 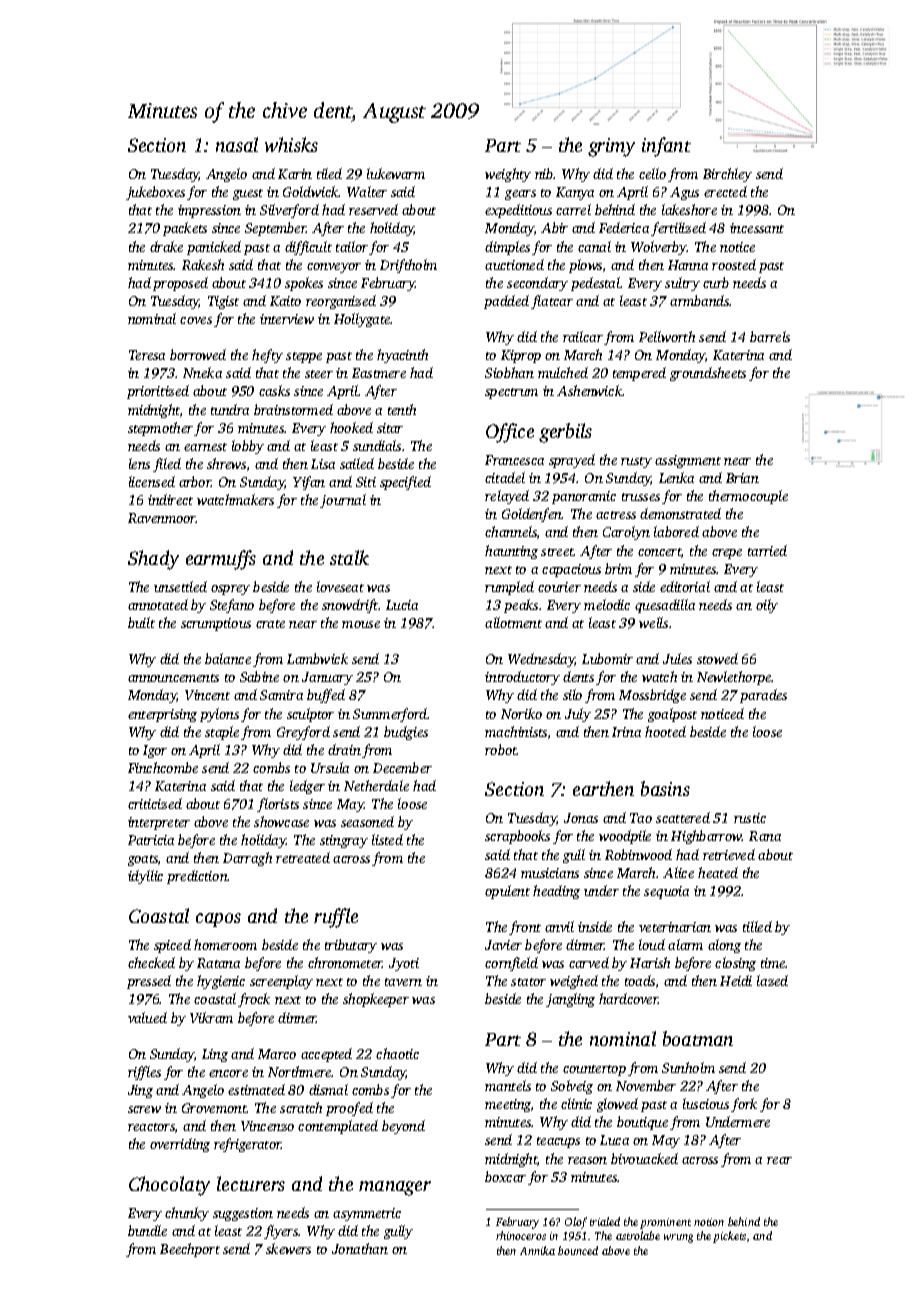 What do you see at coordinates (680, 513) in the screenshot?
I see `demonstrated` at bounding box center [680, 513].
